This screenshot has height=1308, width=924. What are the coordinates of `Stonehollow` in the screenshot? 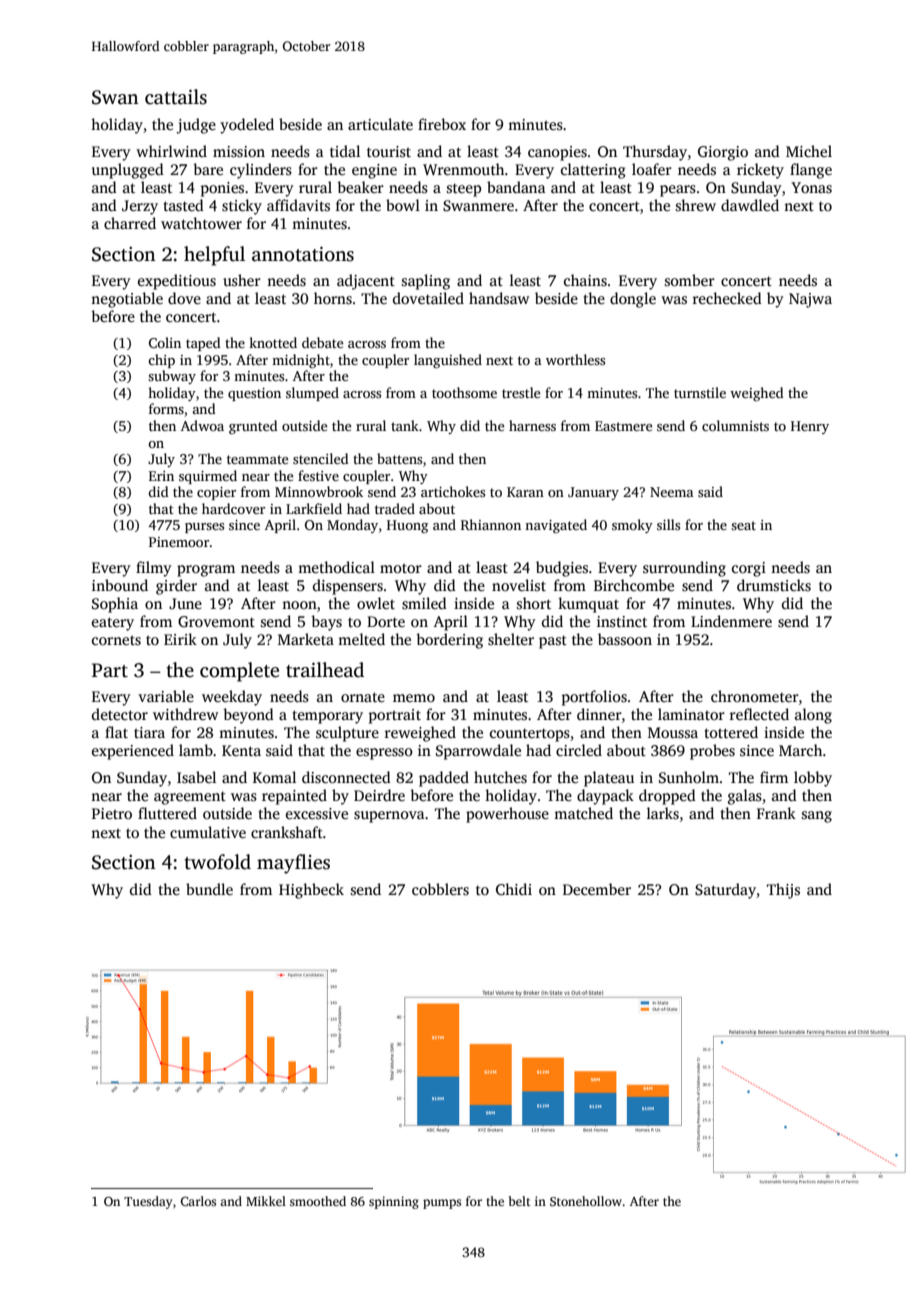 It's located at (586, 1201).
